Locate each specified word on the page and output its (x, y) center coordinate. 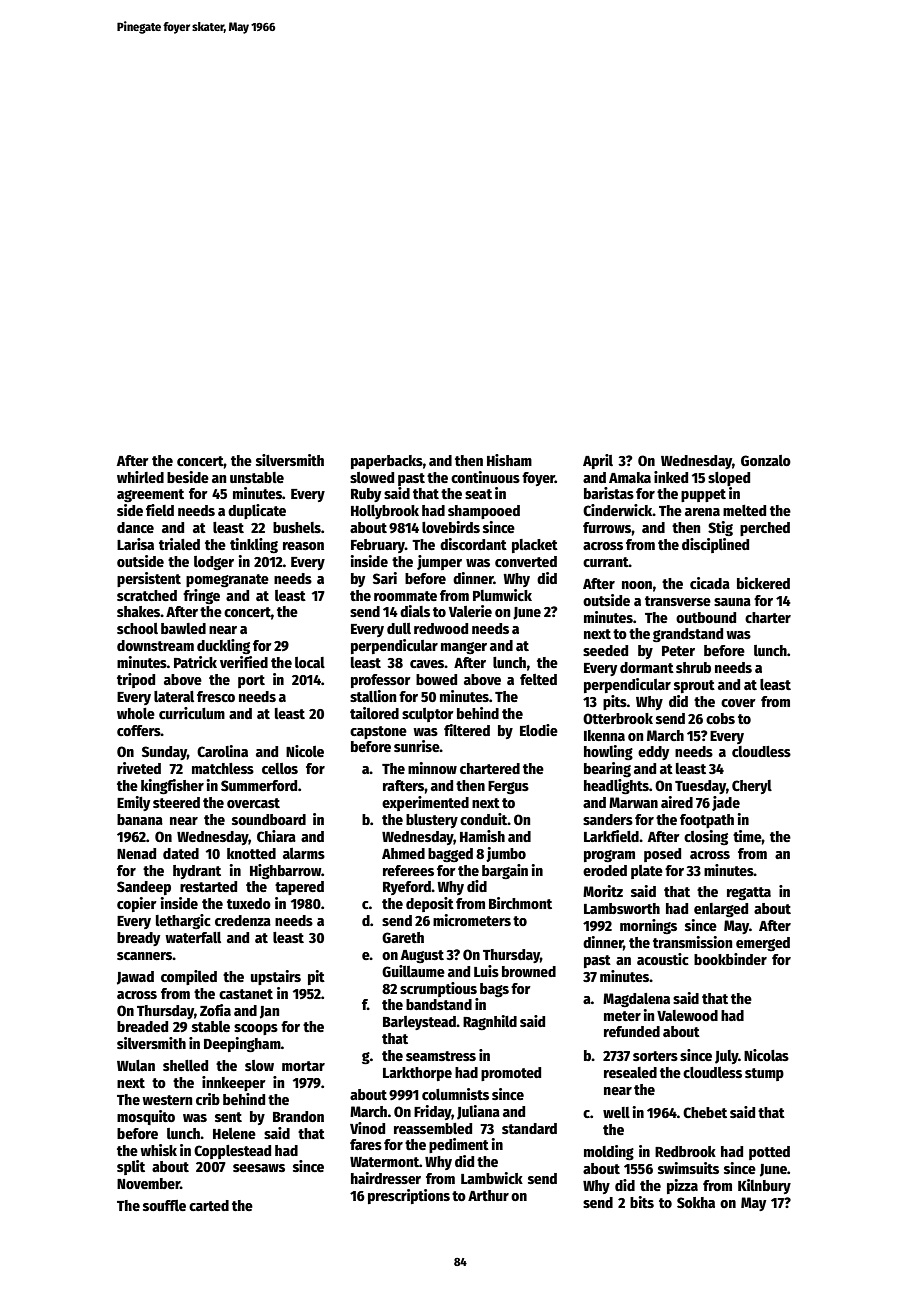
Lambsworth (622, 908)
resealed (630, 1072)
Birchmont (520, 903)
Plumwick (502, 595)
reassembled (433, 1128)
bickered (763, 583)
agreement (150, 495)
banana (140, 819)
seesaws (259, 1168)
